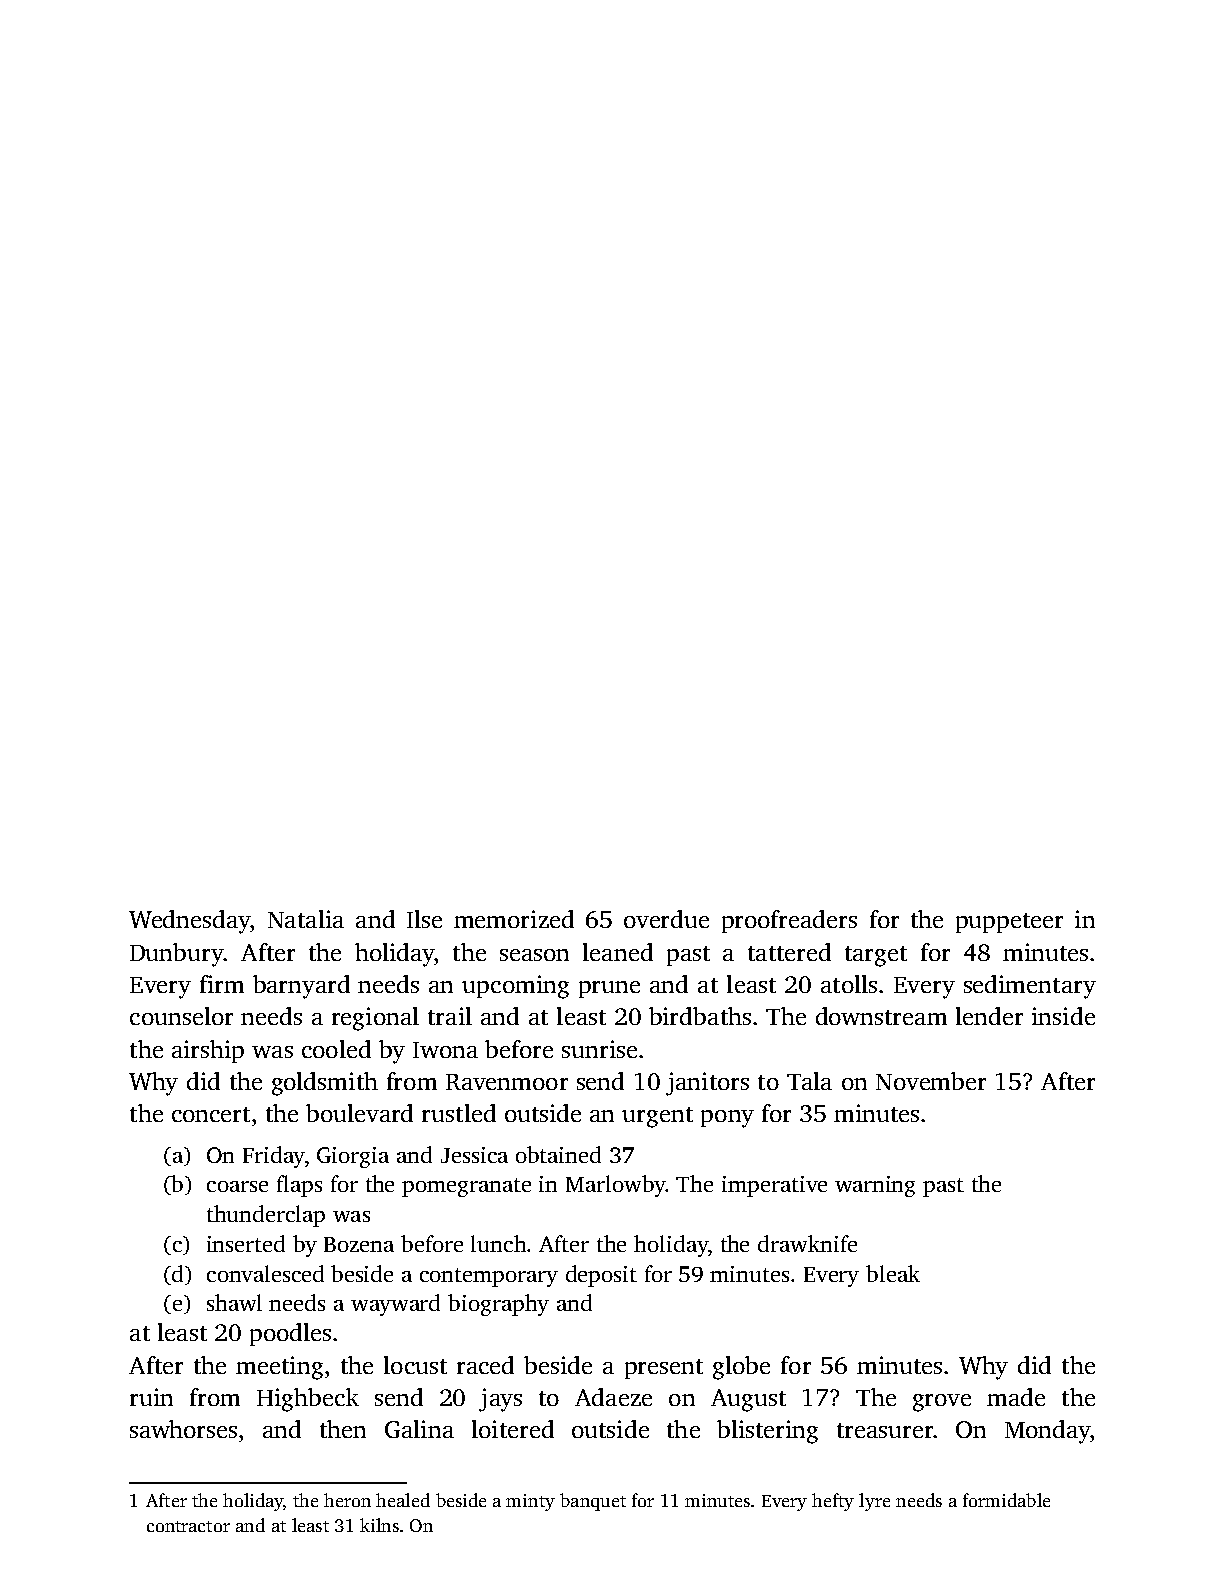 This document has width=1225, height=1585. Describe the element at coordinates (1030, 987) in the document. I see `sedimentary` at that location.
